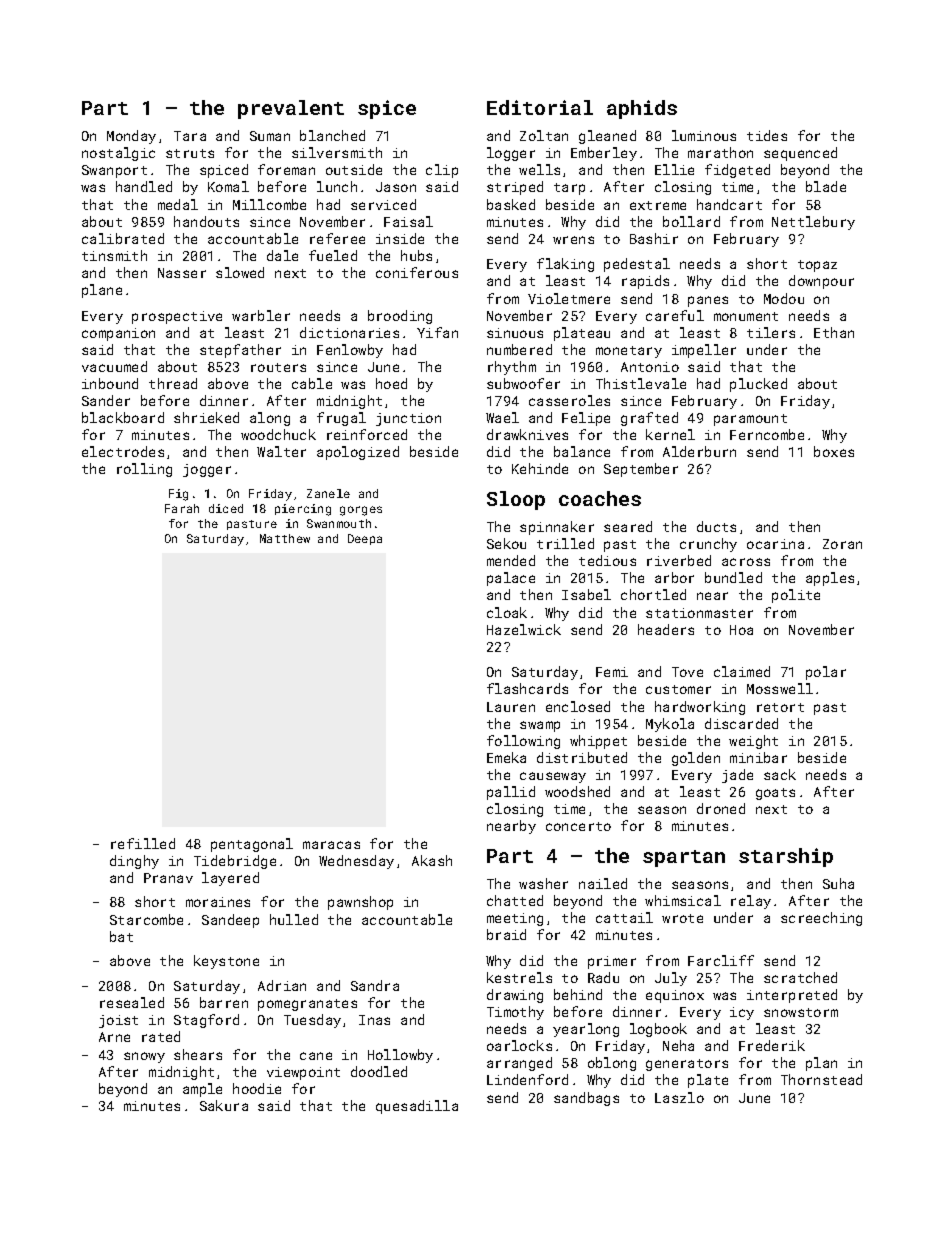 The width and height of the document is (952, 1233). What do you see at coordinates (144, 1057) in the document?
I see `snowy` at bounding box center [144, 1057].
